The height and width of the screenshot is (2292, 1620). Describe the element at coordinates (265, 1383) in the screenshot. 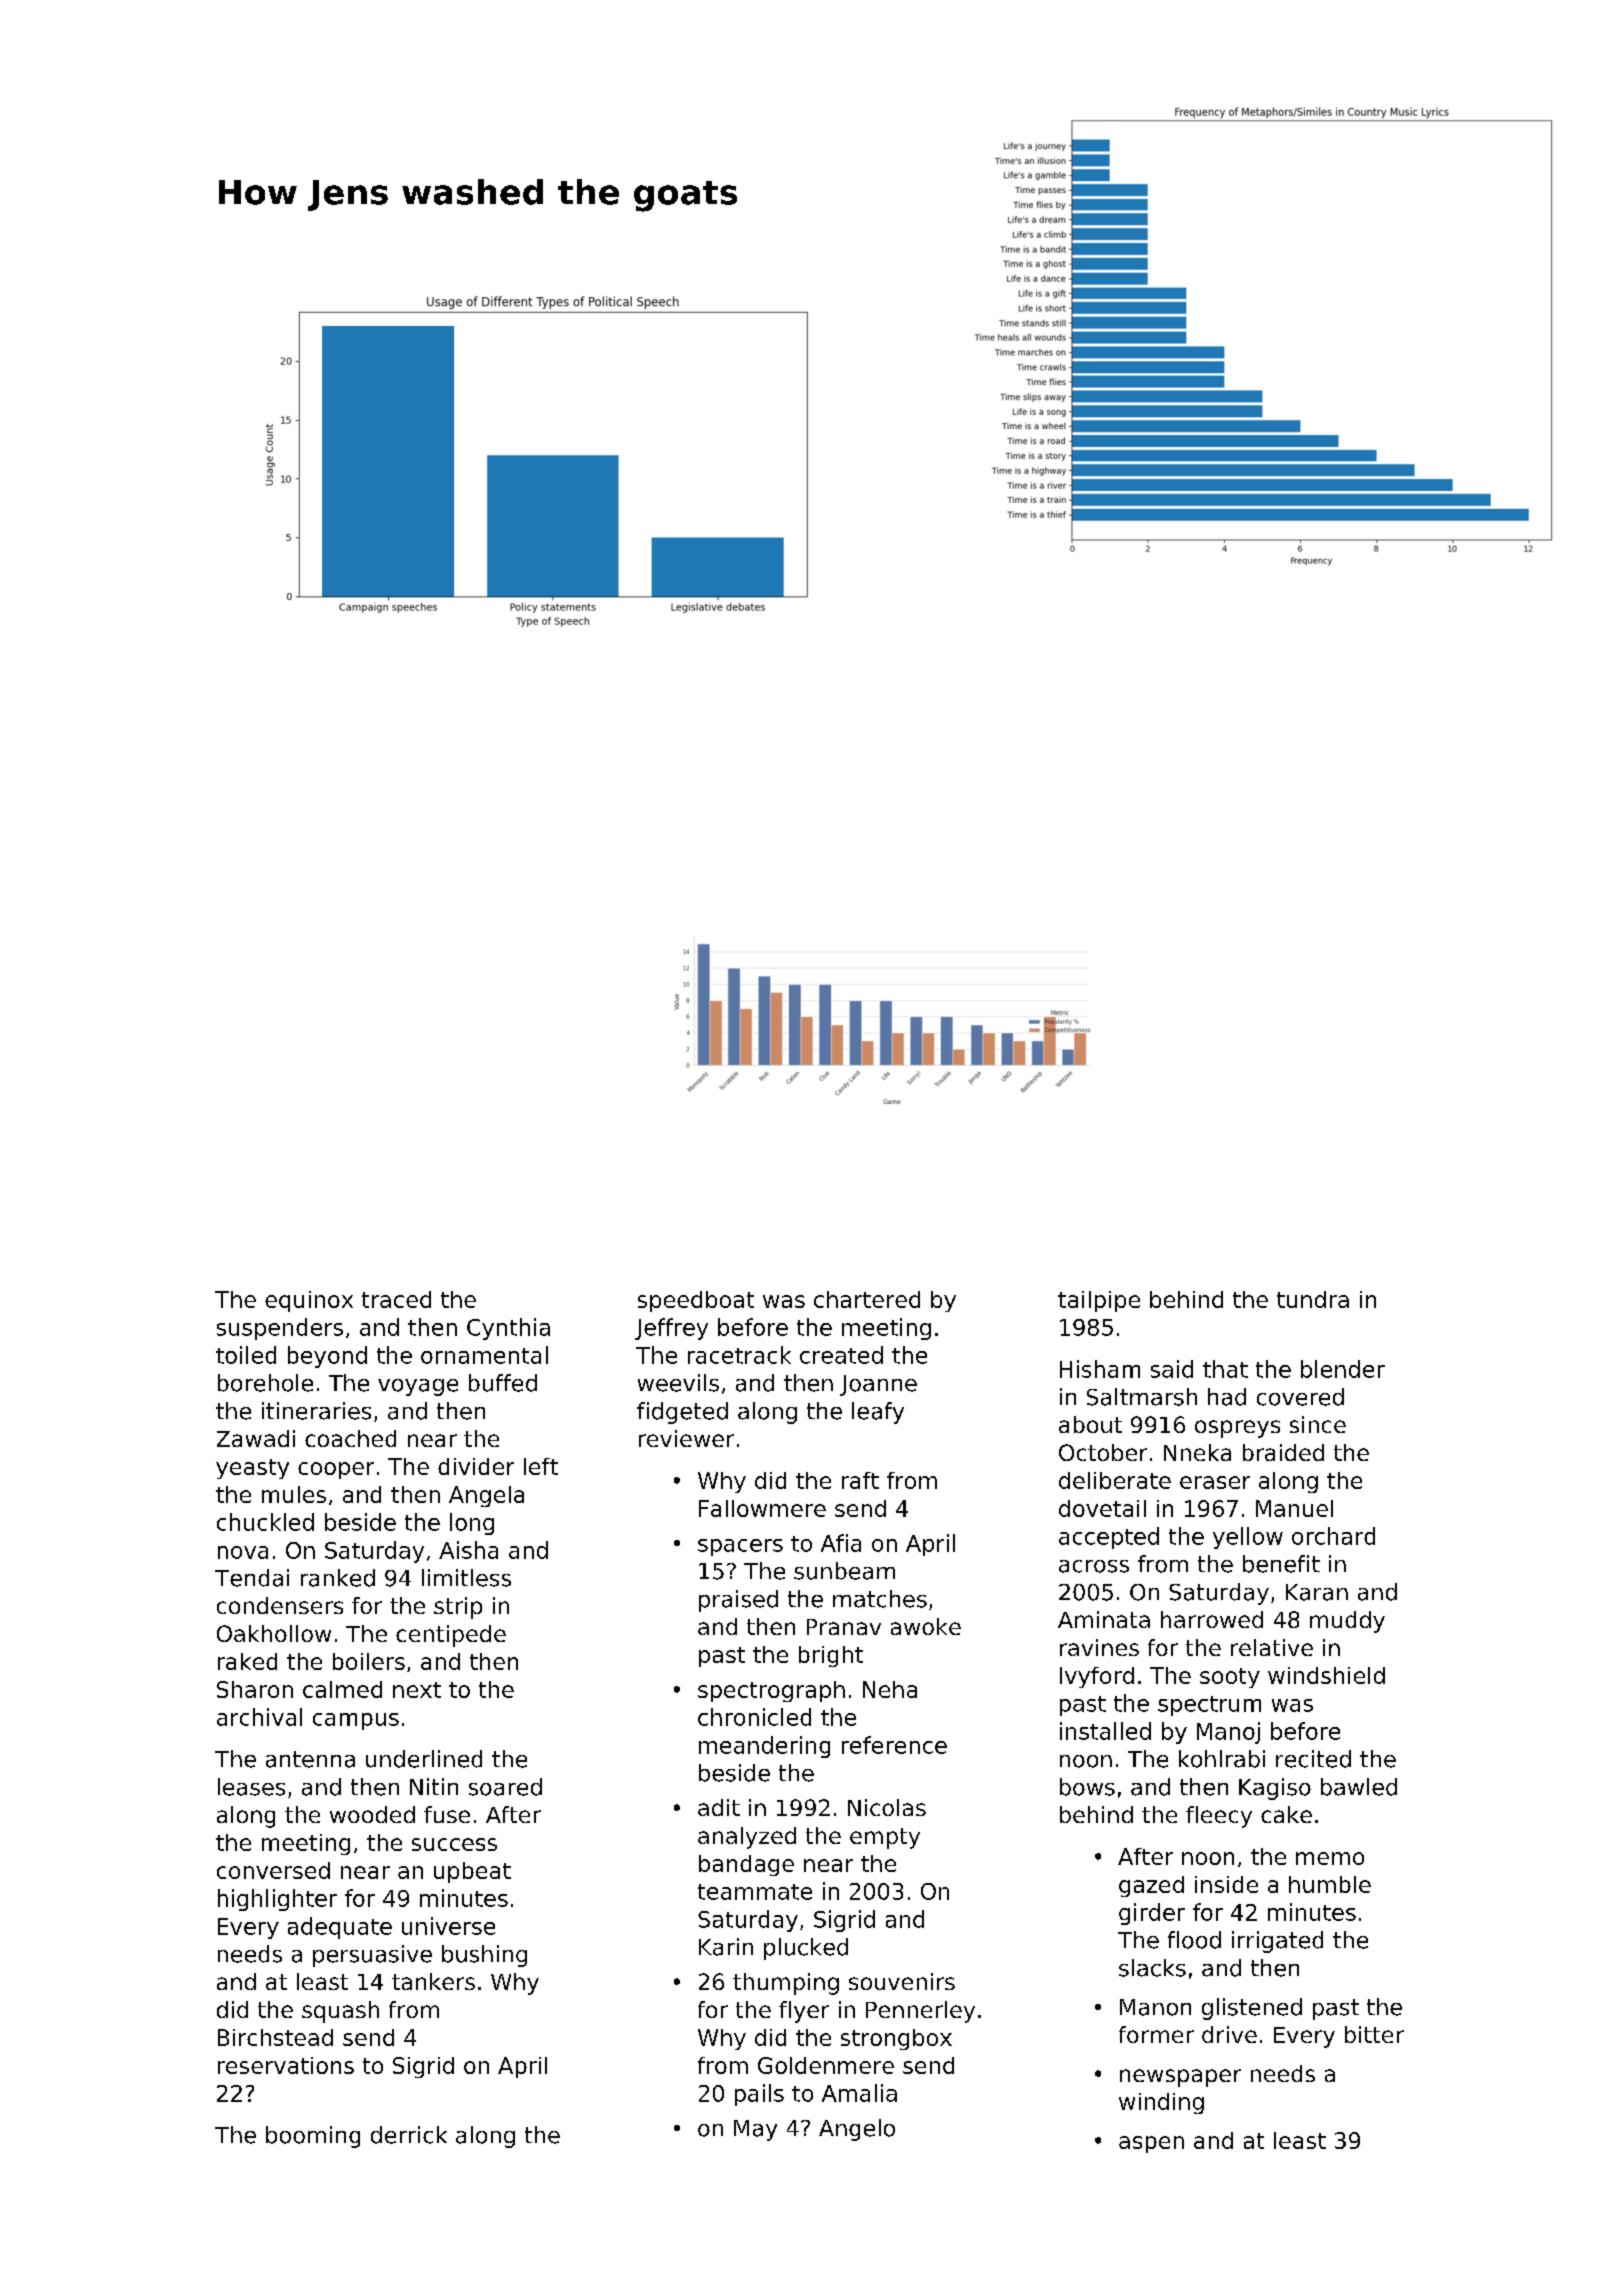

I see `borehole` at that location.
